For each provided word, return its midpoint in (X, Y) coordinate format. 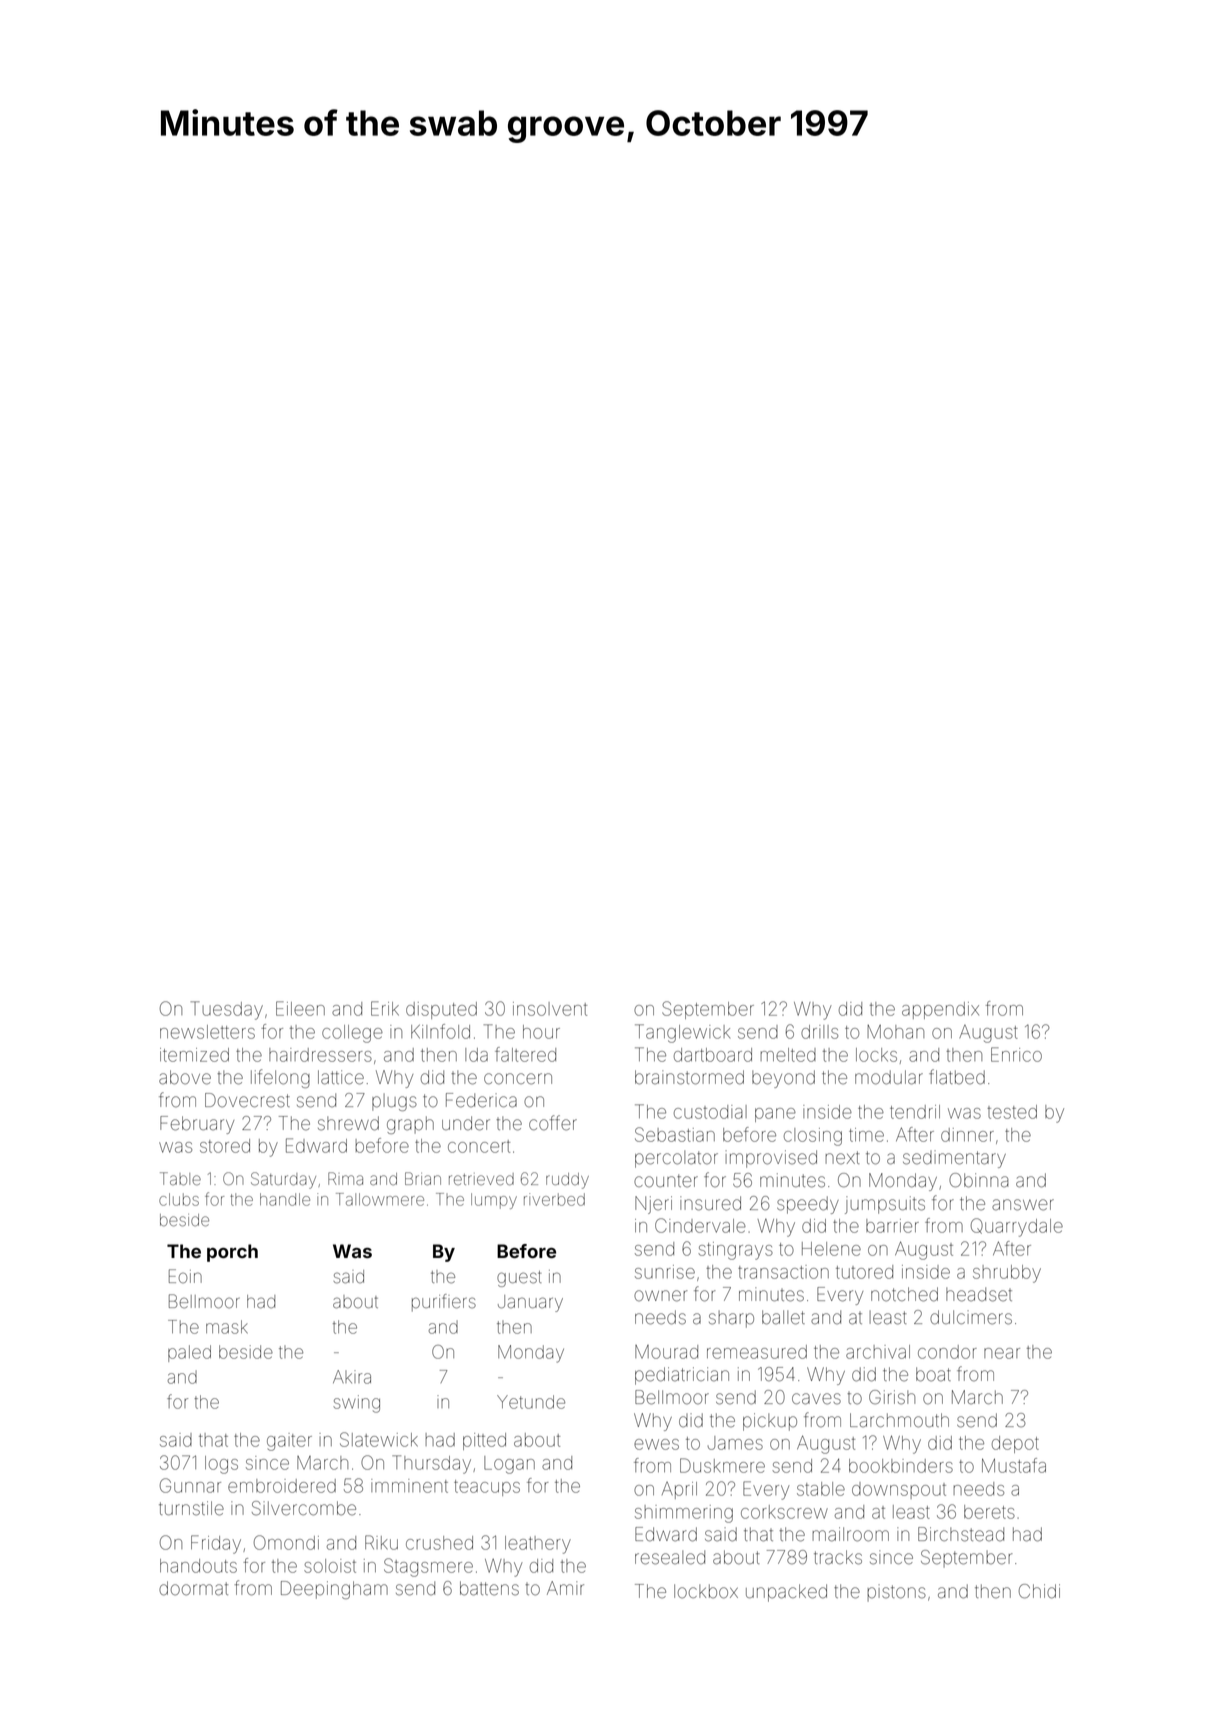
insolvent (550, 1009)
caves (816, 1399)
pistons (896, 1593)
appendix (940, 1010)
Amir (565, 1588)
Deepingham (334, 1590)
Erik (385, 1008)
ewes (656, 1444)
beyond (783, 1079)
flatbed (957, 1077)
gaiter (289, 1442)
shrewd (348, 1123)
